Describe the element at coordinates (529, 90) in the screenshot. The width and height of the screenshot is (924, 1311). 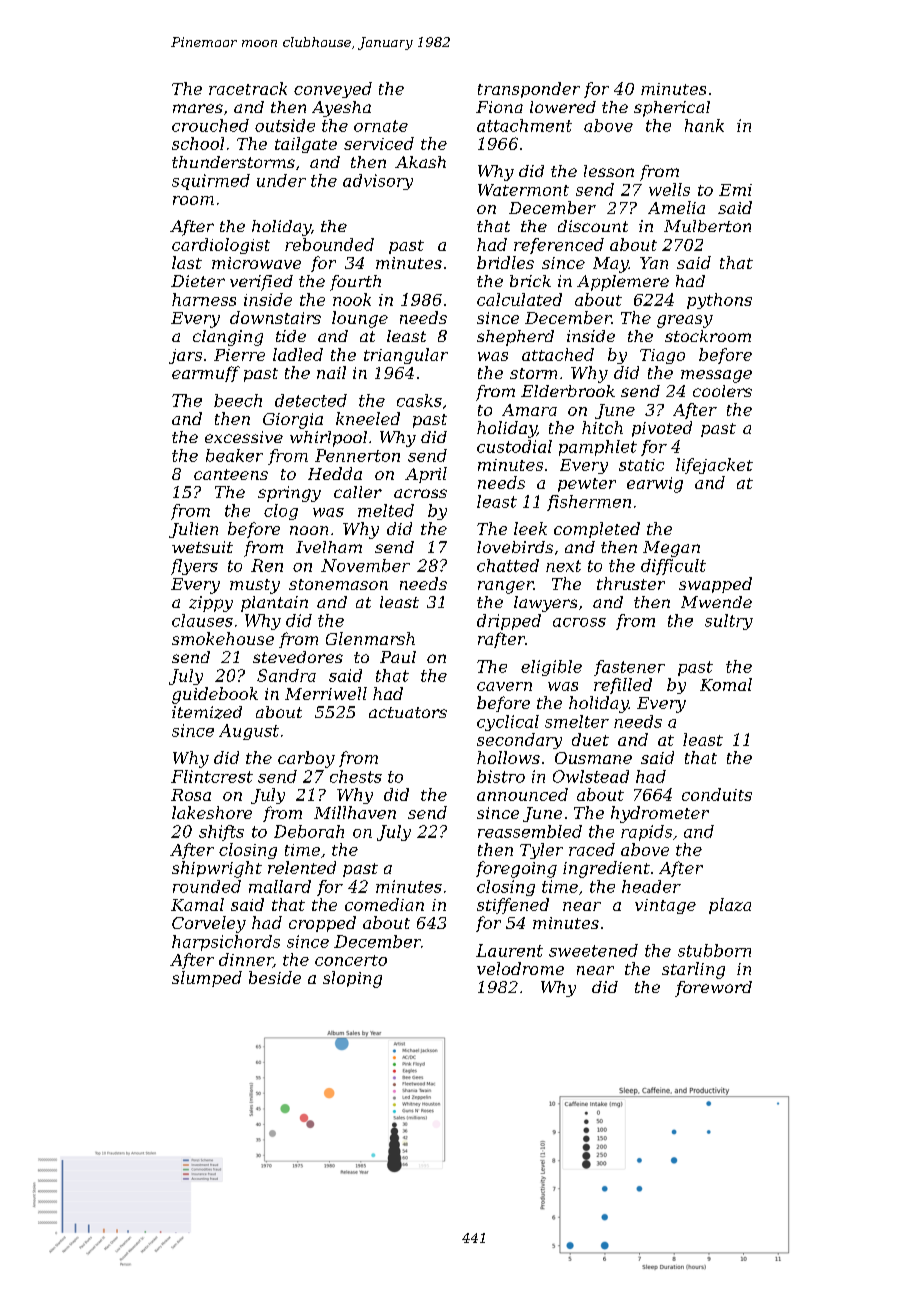
I see `transponder` at that location.
